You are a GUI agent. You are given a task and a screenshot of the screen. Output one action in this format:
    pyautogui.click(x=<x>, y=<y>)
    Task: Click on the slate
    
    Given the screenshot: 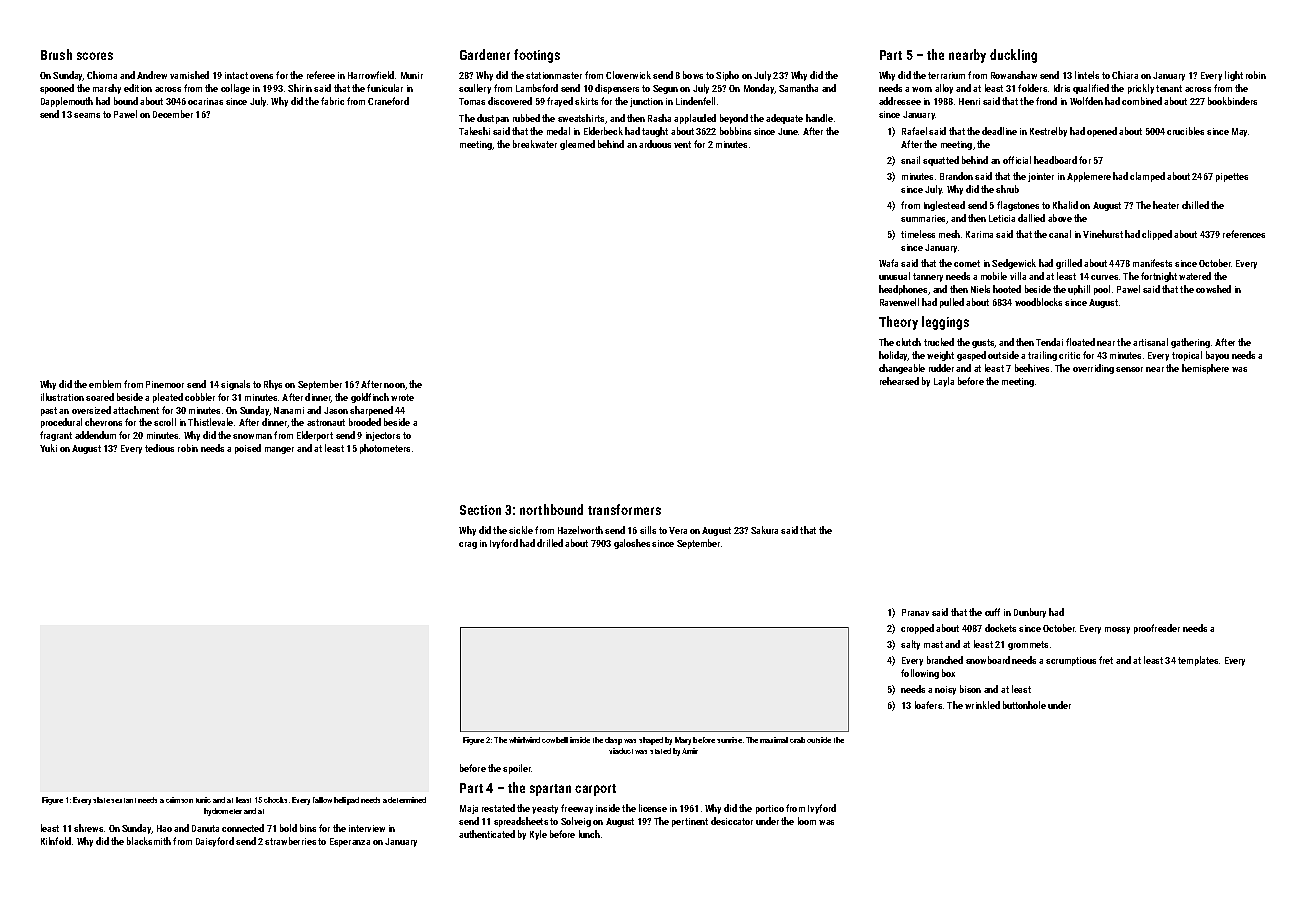 What is the action you would take?
    pyautogui.click(x=101, y=800)
